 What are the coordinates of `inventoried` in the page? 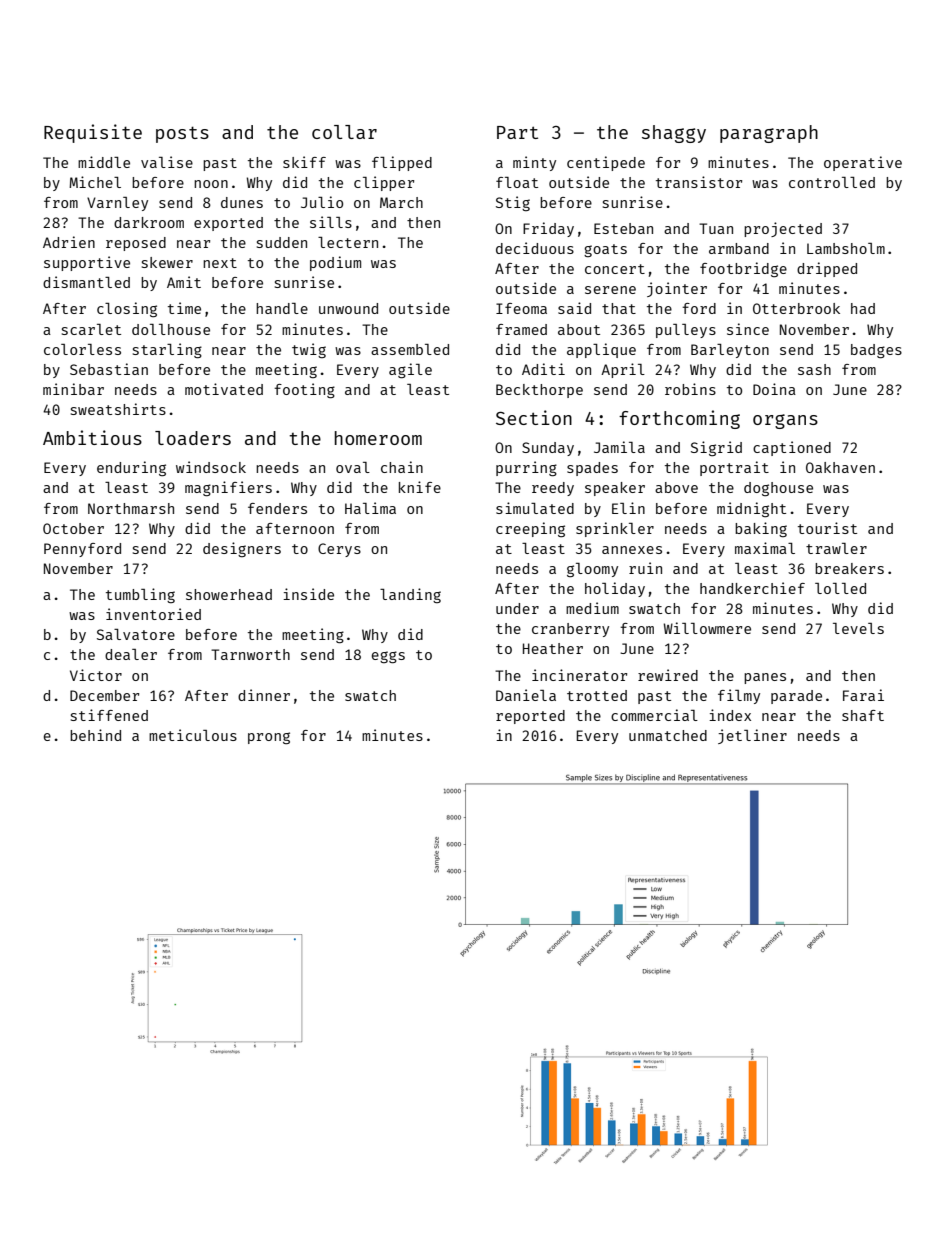 It's located at (153, 614).
